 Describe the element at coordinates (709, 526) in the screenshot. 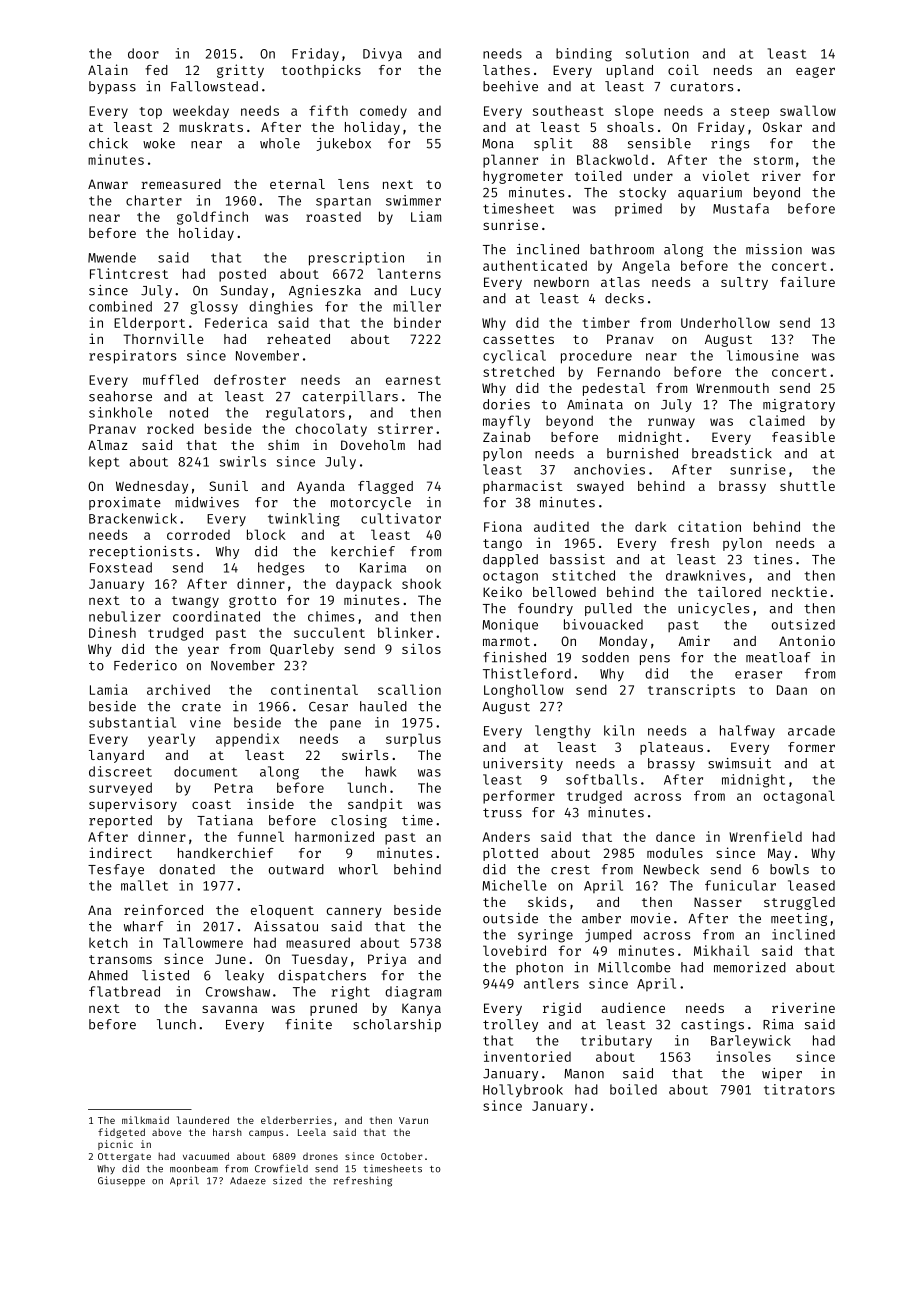

I see `citation` at that location.
